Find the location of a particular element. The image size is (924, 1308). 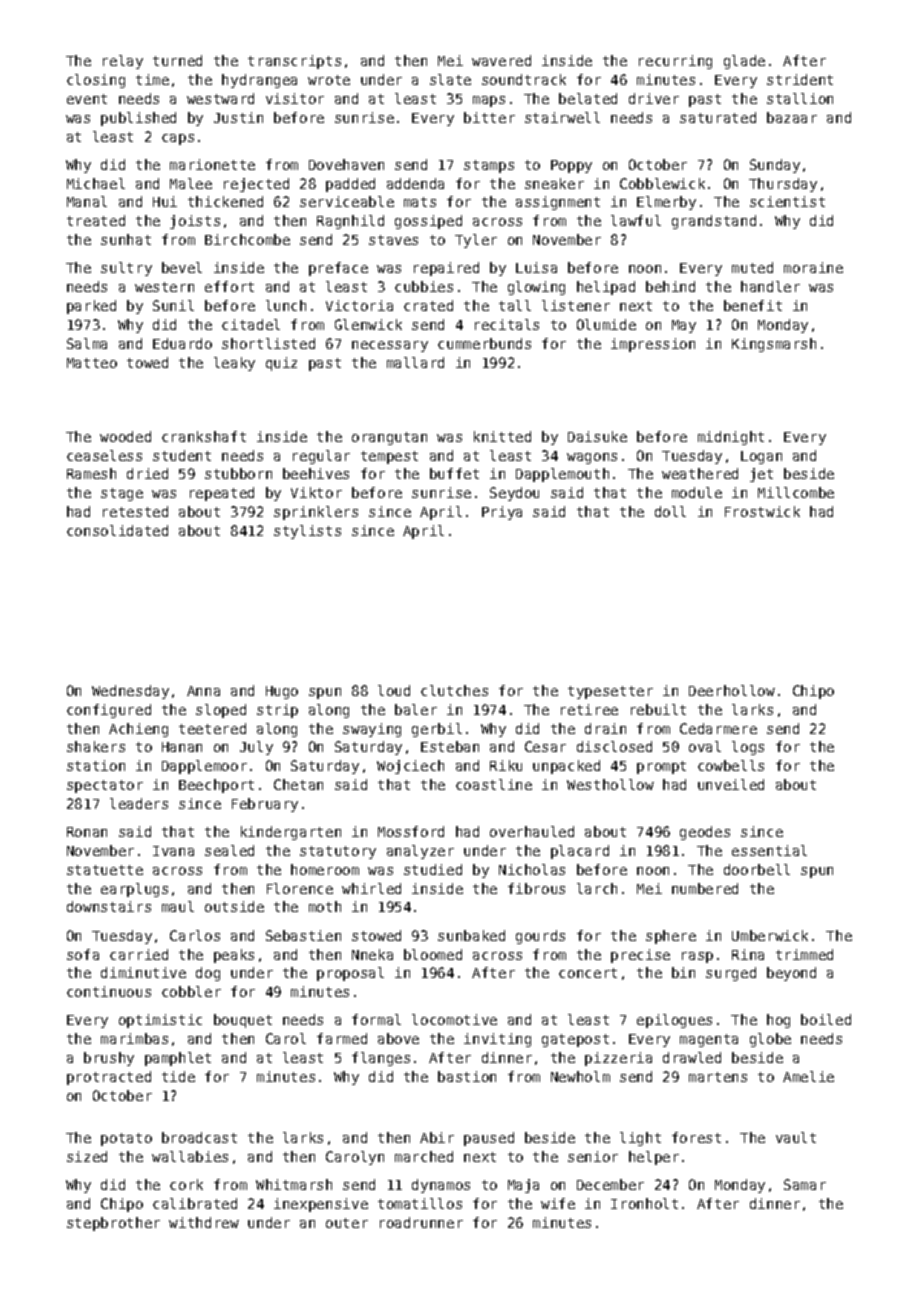

moth is located at coordinates (325, 906).
